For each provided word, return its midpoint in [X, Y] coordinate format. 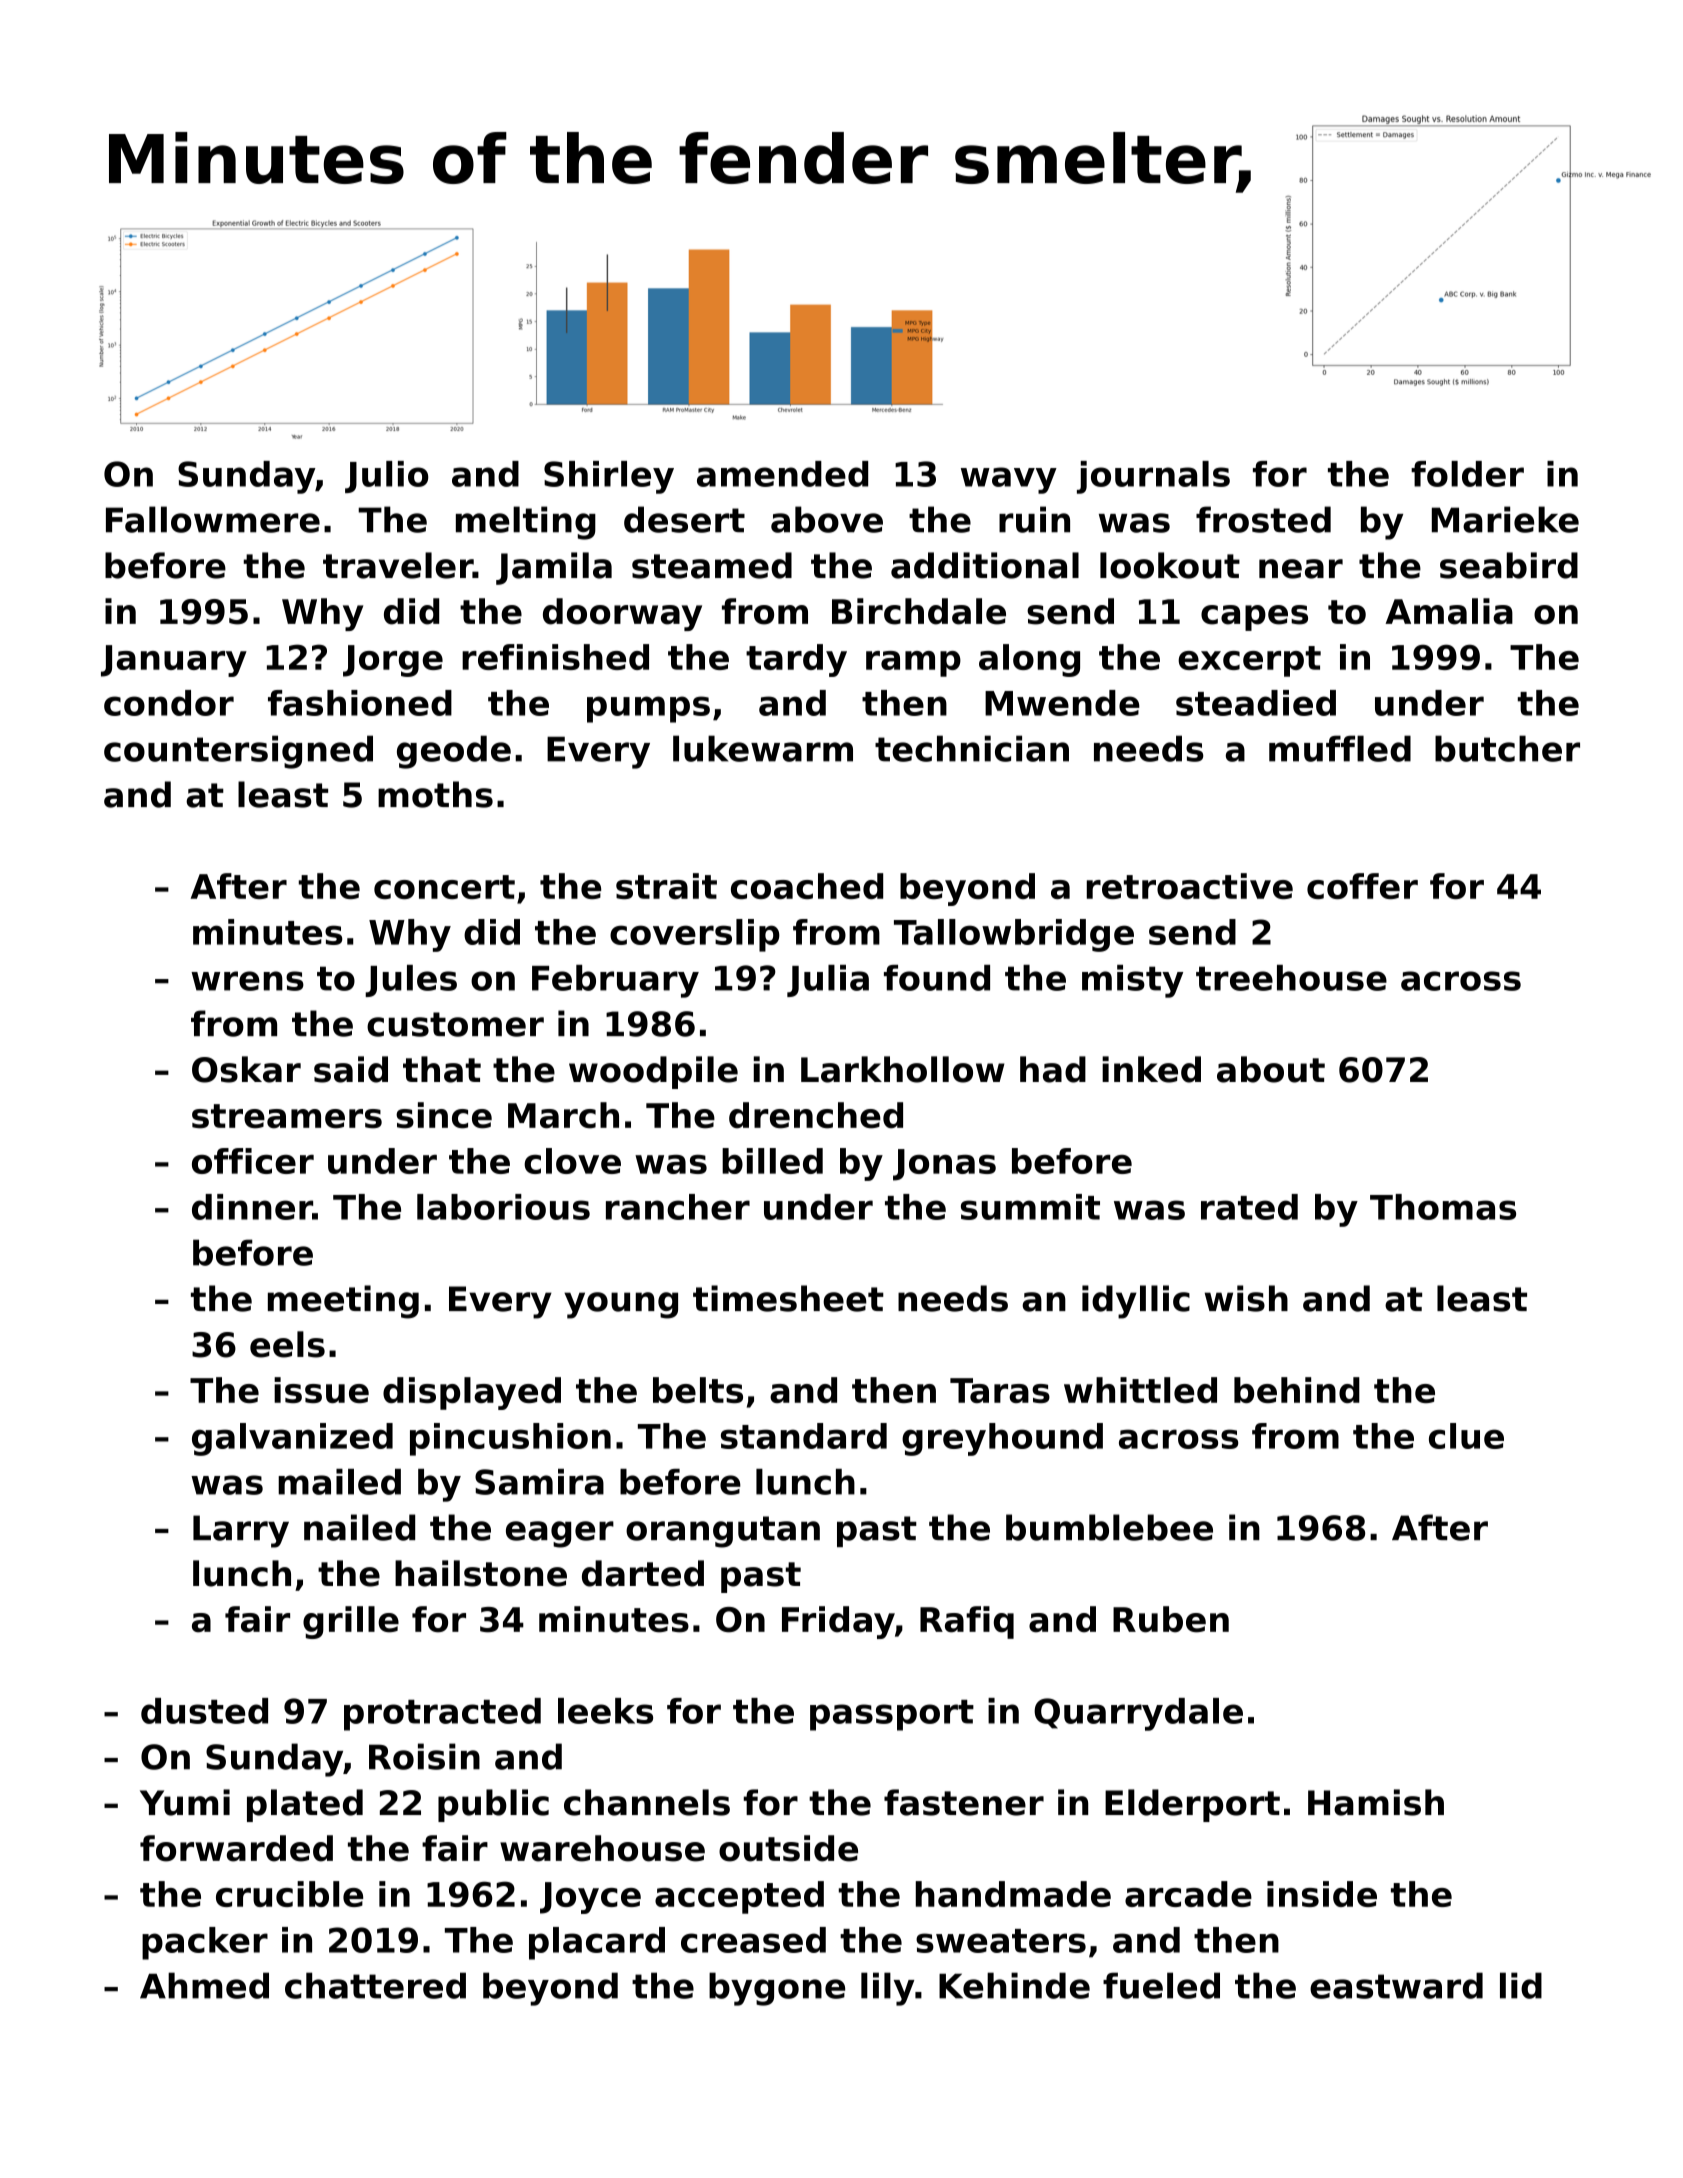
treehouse [1291, 978]
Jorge [393, 661]
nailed [359, 1527]
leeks [605, 1711]
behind [1297, 1390]
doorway [622, 614]
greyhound [1002, 1439]
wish [1246, 1298]
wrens [247, 981]
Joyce [590, 1898]
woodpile [653, 1072]
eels [287, 1344]
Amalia [1449, 611]
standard [804, 1436]
